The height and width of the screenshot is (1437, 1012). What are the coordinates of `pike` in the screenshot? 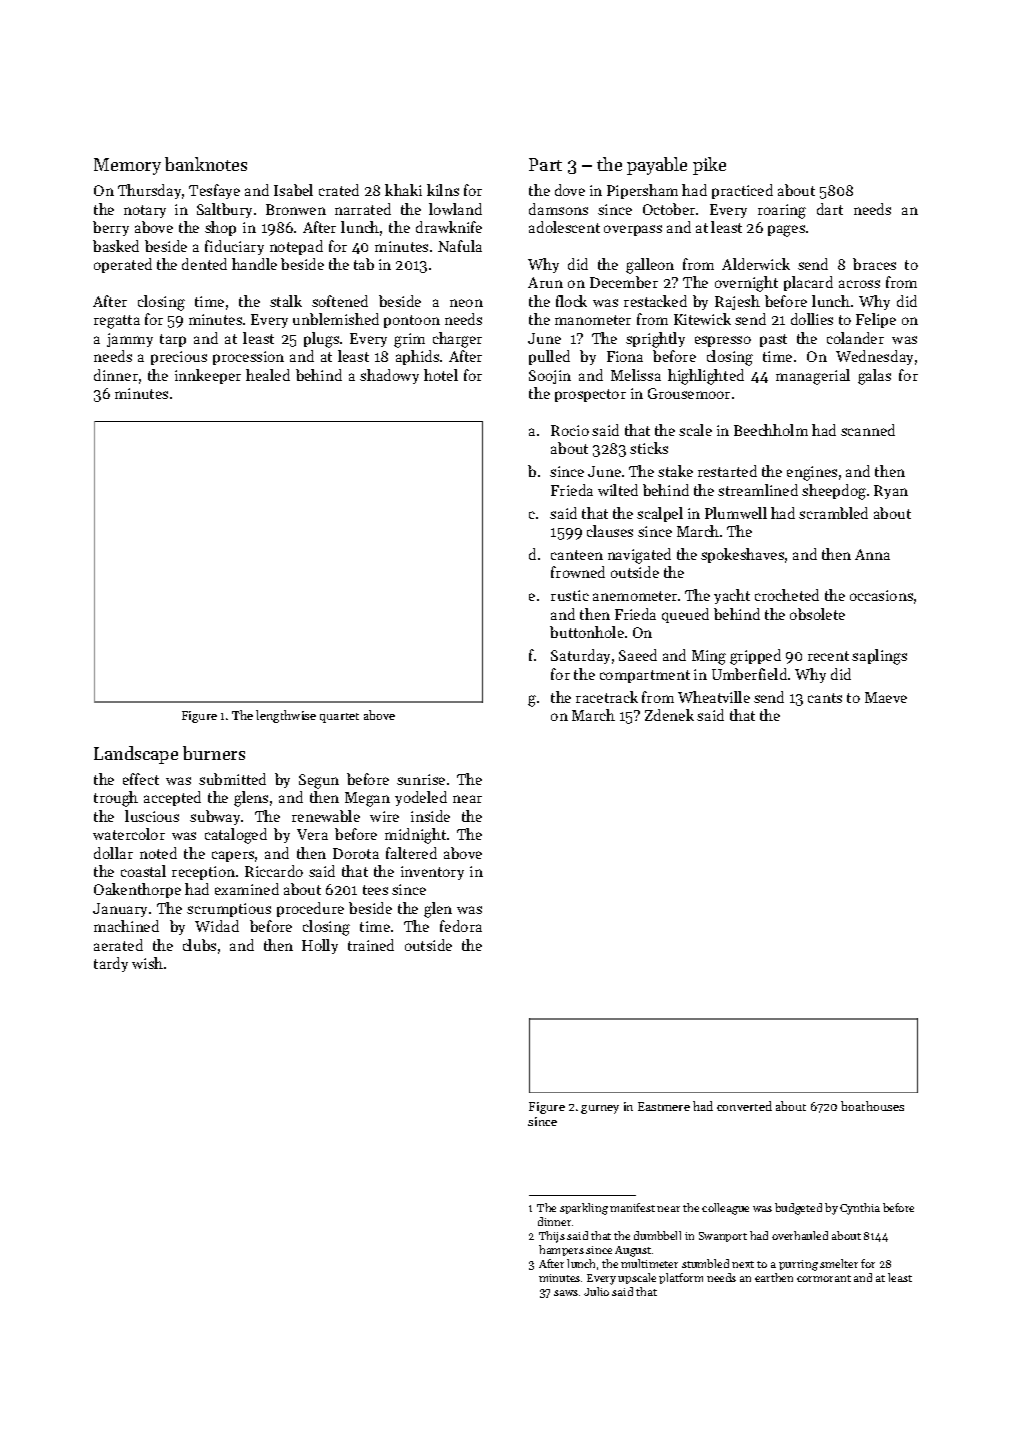 It's located at (709, 166).
